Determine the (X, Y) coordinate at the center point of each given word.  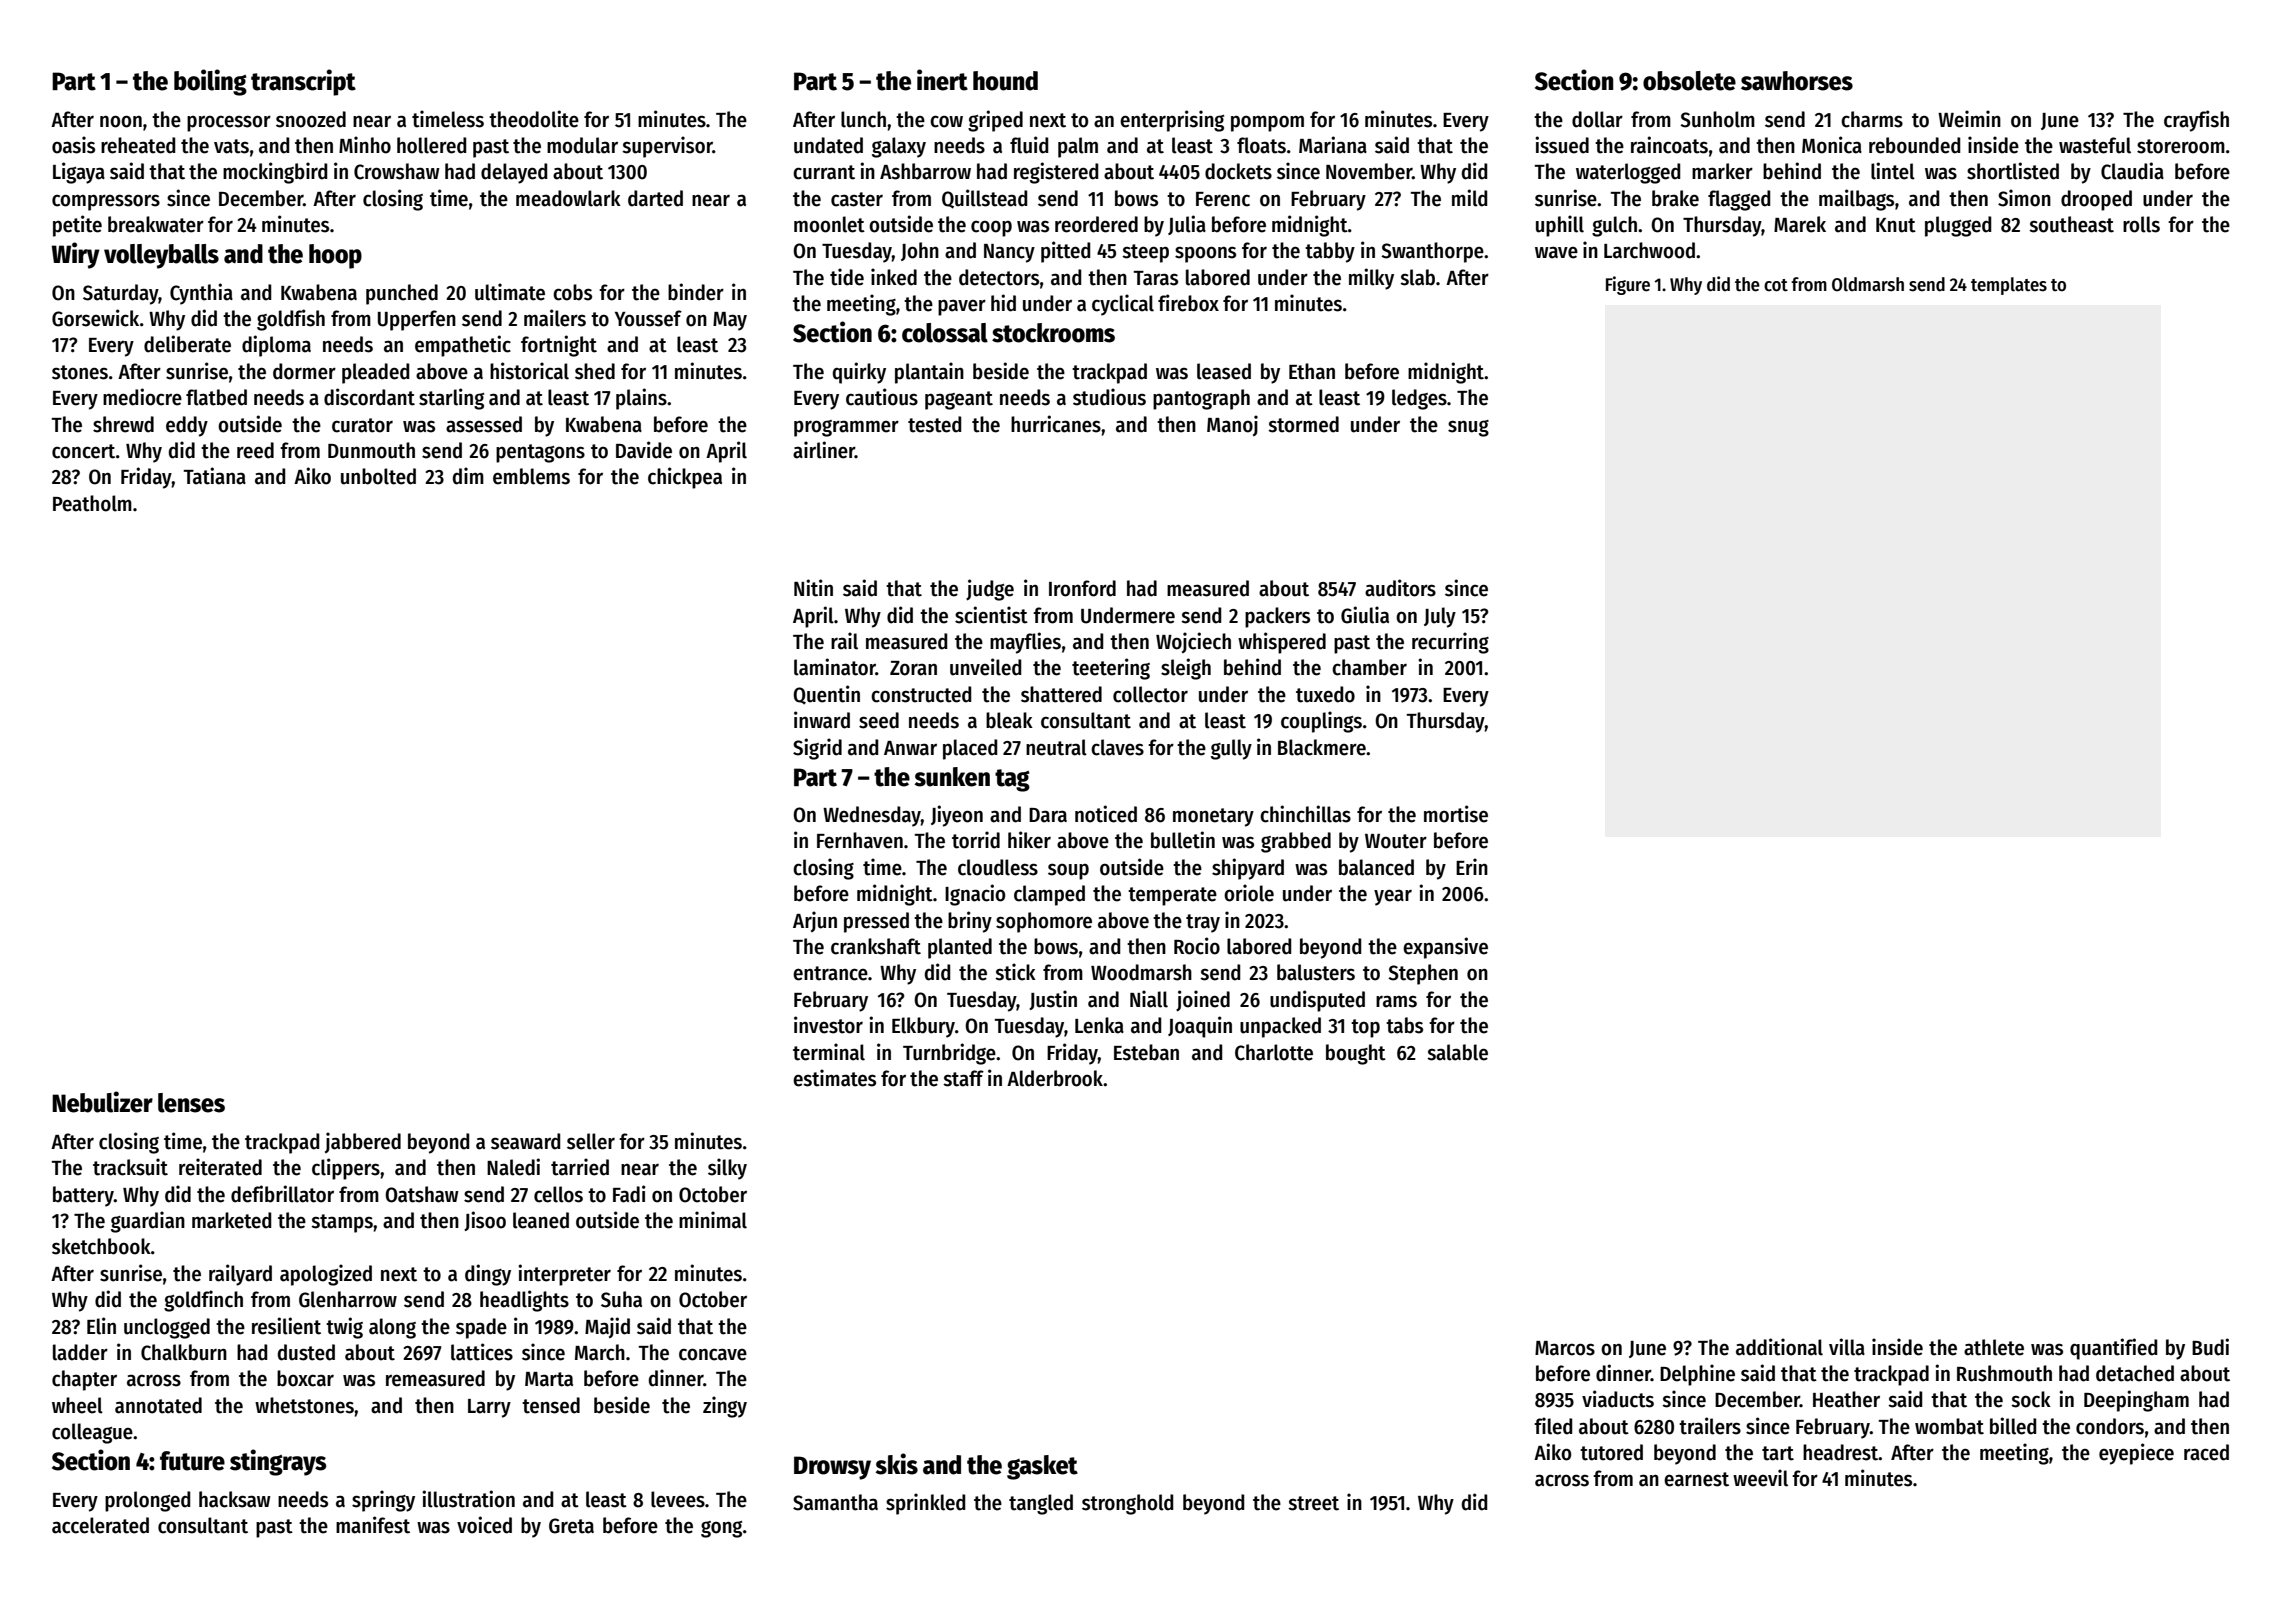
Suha (621, 1299)
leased (1224, 371)
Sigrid (817, 749)
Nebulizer (102, 1102)
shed (595, 371)
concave (713, 1354)
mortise (1456, 814)
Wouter (1396, 841)
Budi (2210, 1347)
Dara (1048, 815)
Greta (571, 1526)
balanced (1376, 867)
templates (2009, 286)
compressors (106, 202)
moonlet (829, 224)
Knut (1896, 225)
